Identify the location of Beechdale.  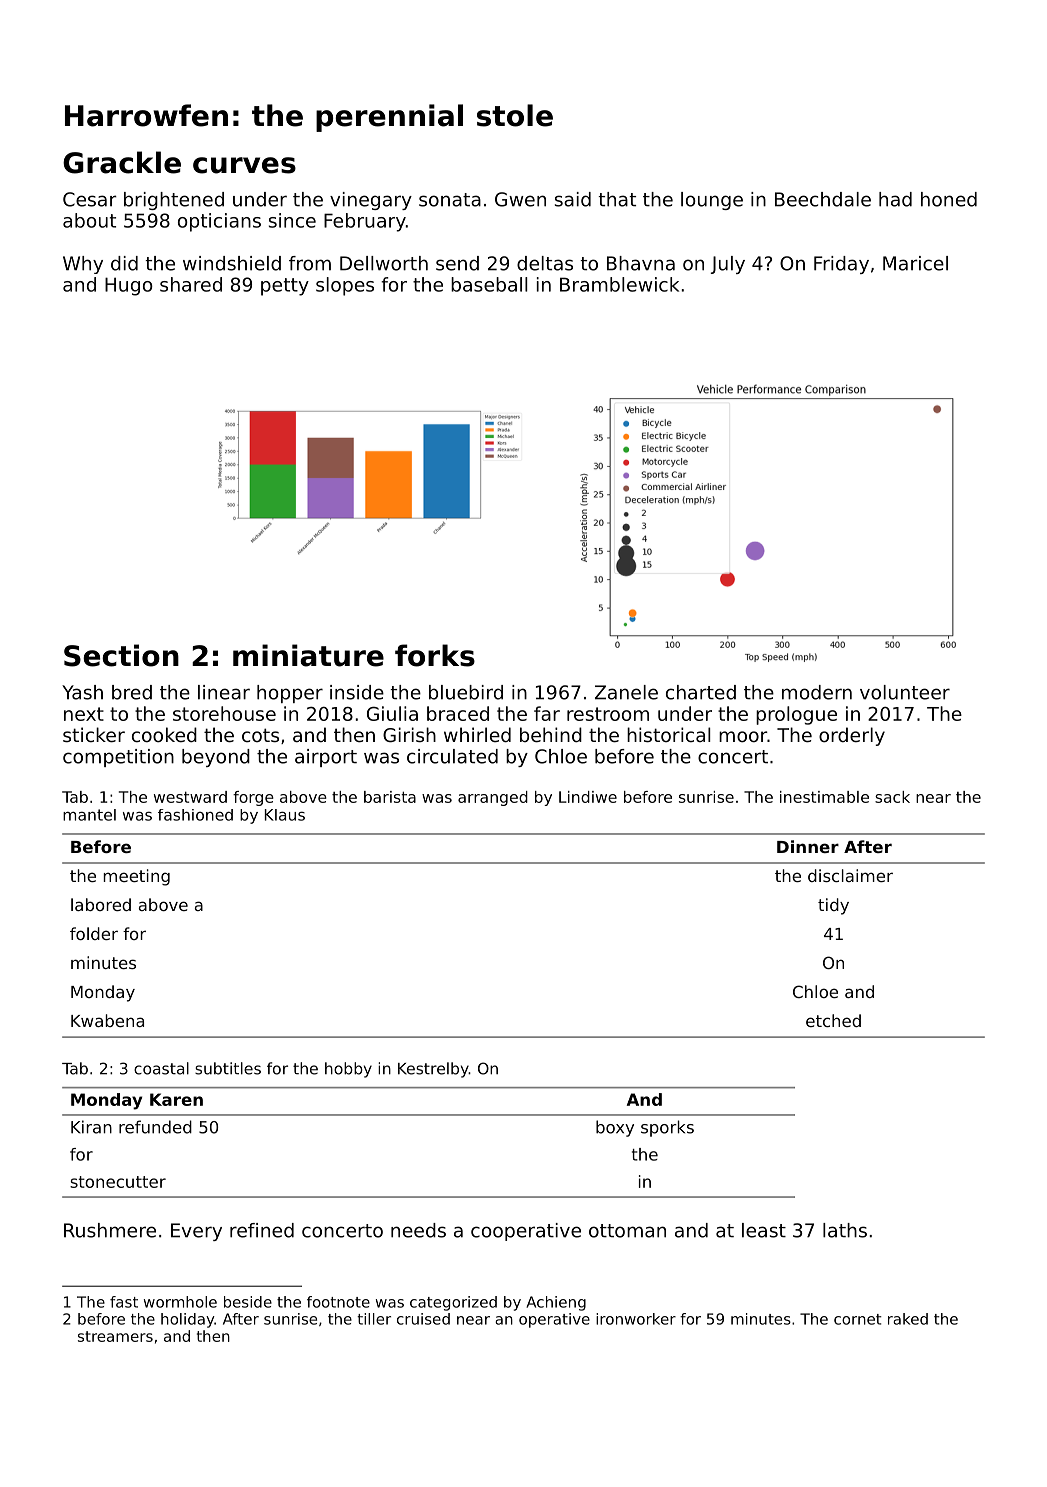
(823, 199).
